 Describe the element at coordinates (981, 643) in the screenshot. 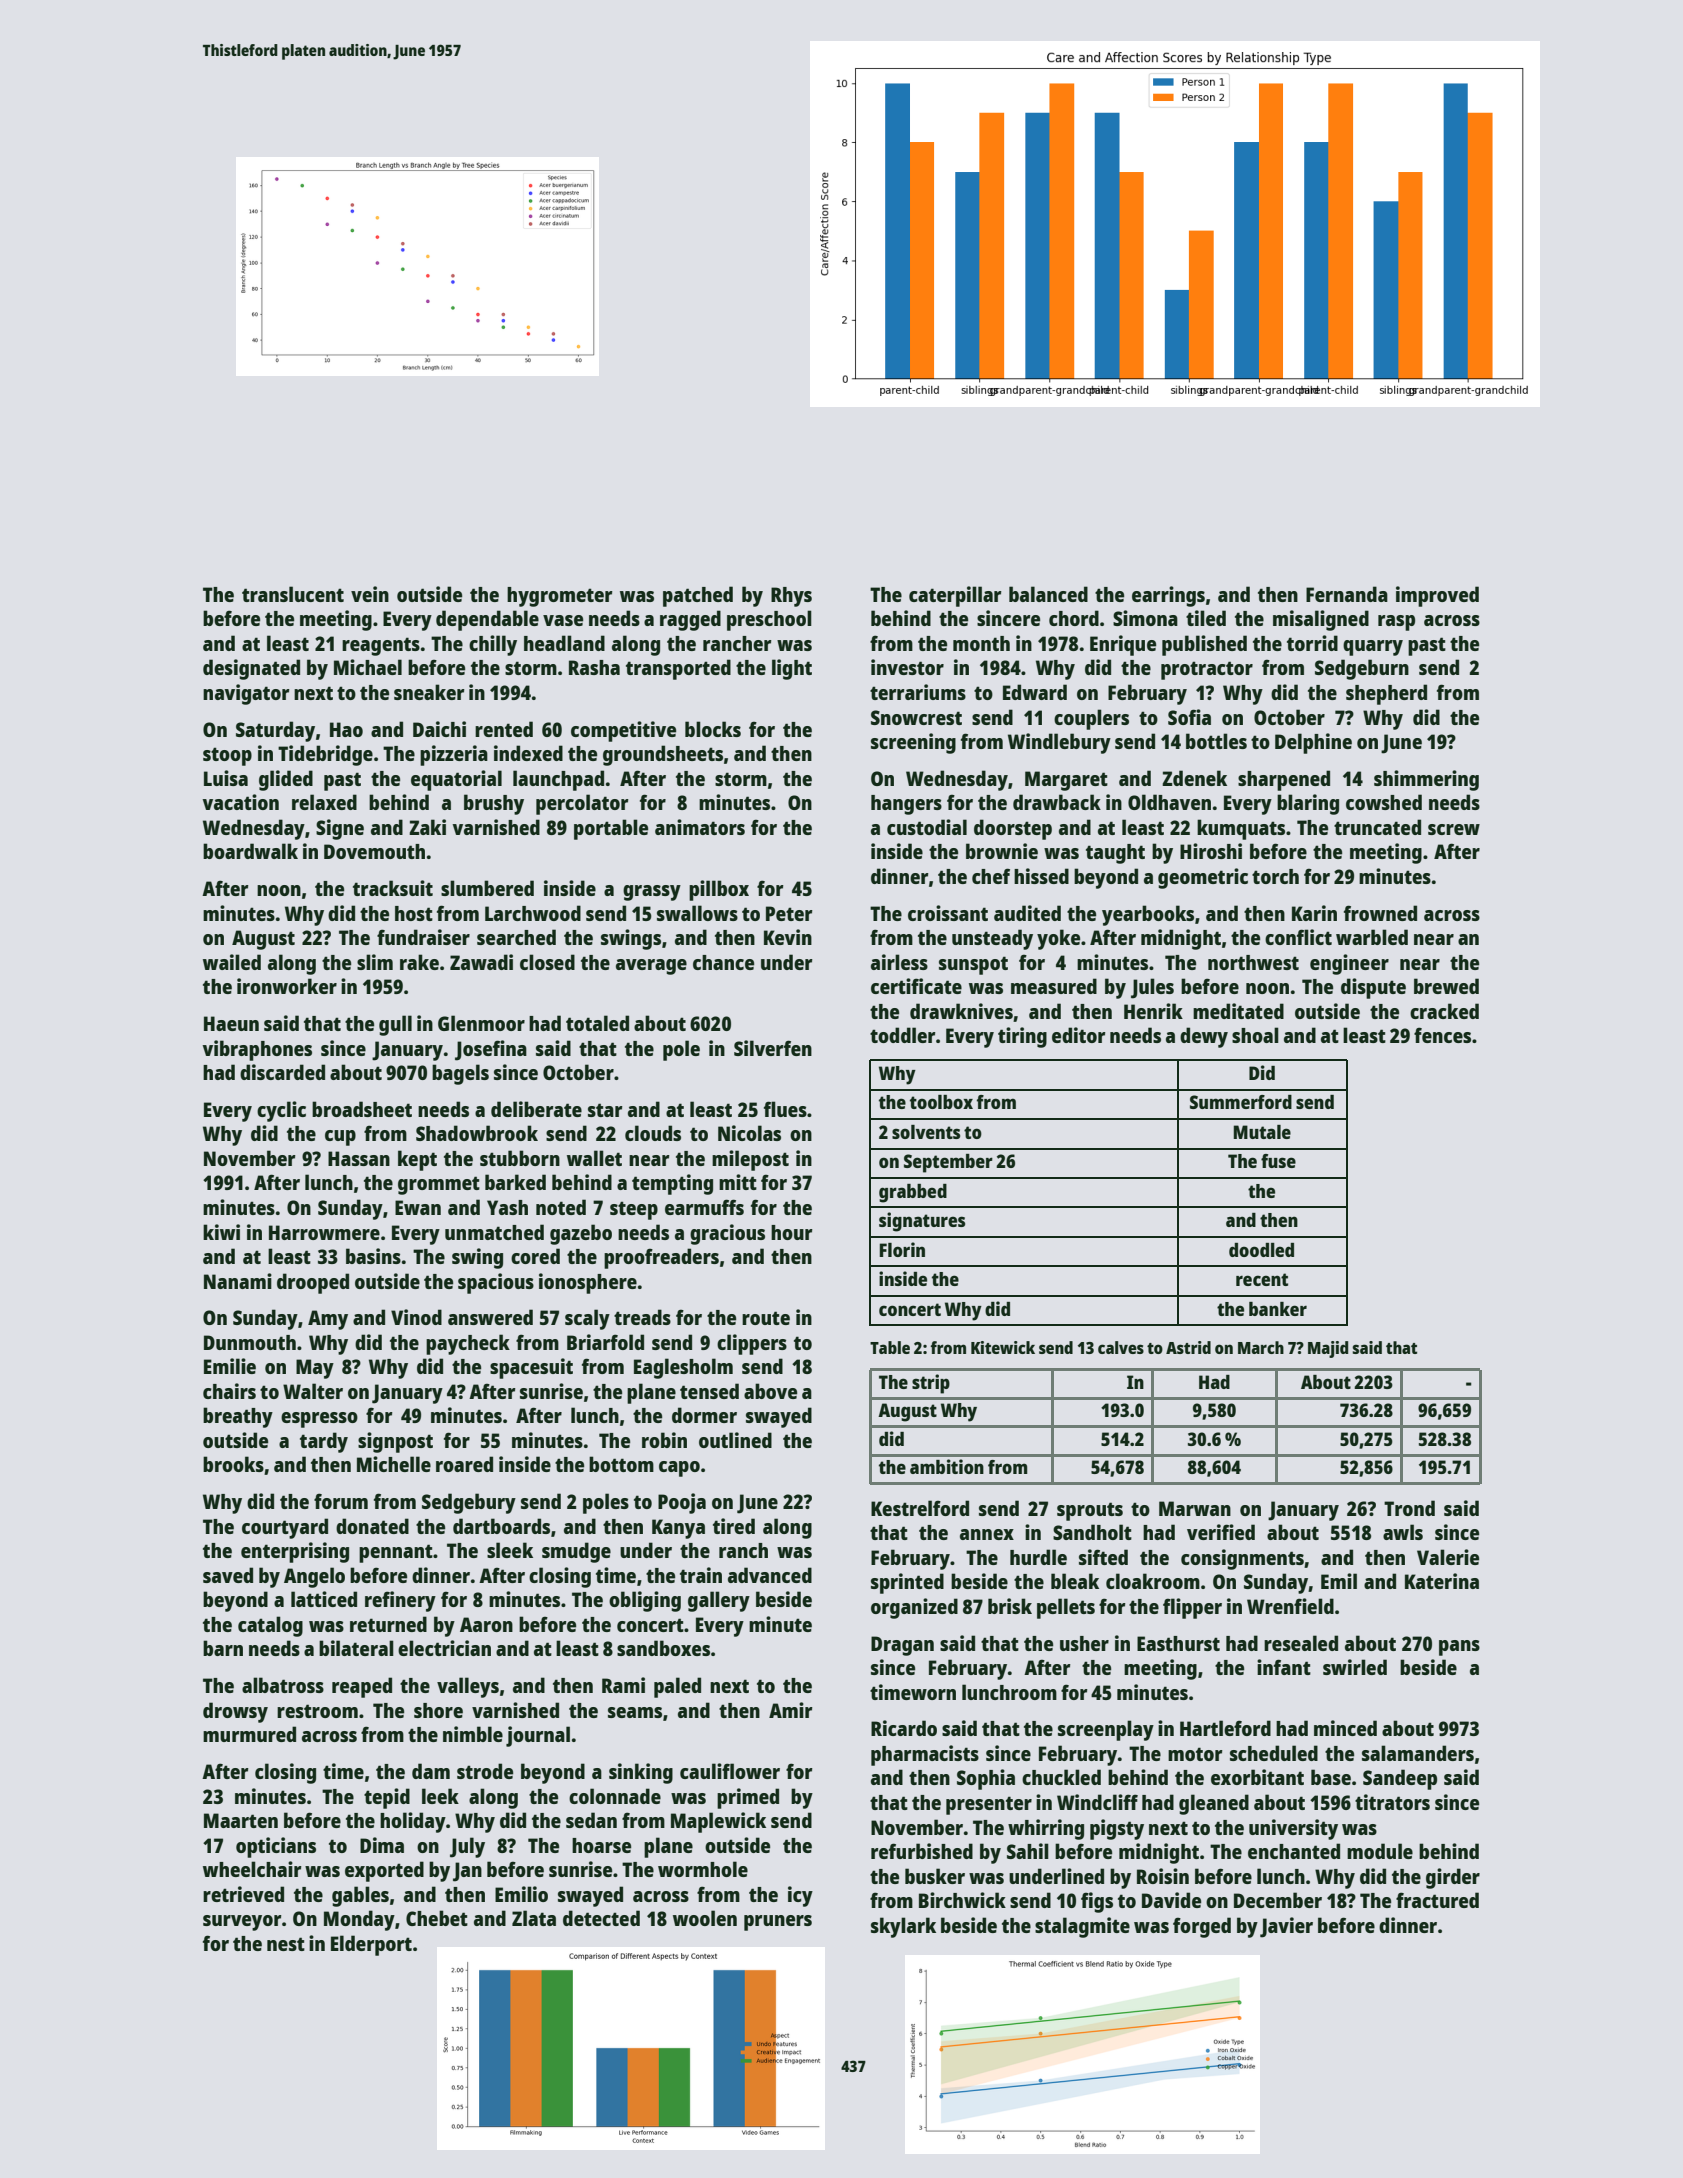

I see `month` at that location.
